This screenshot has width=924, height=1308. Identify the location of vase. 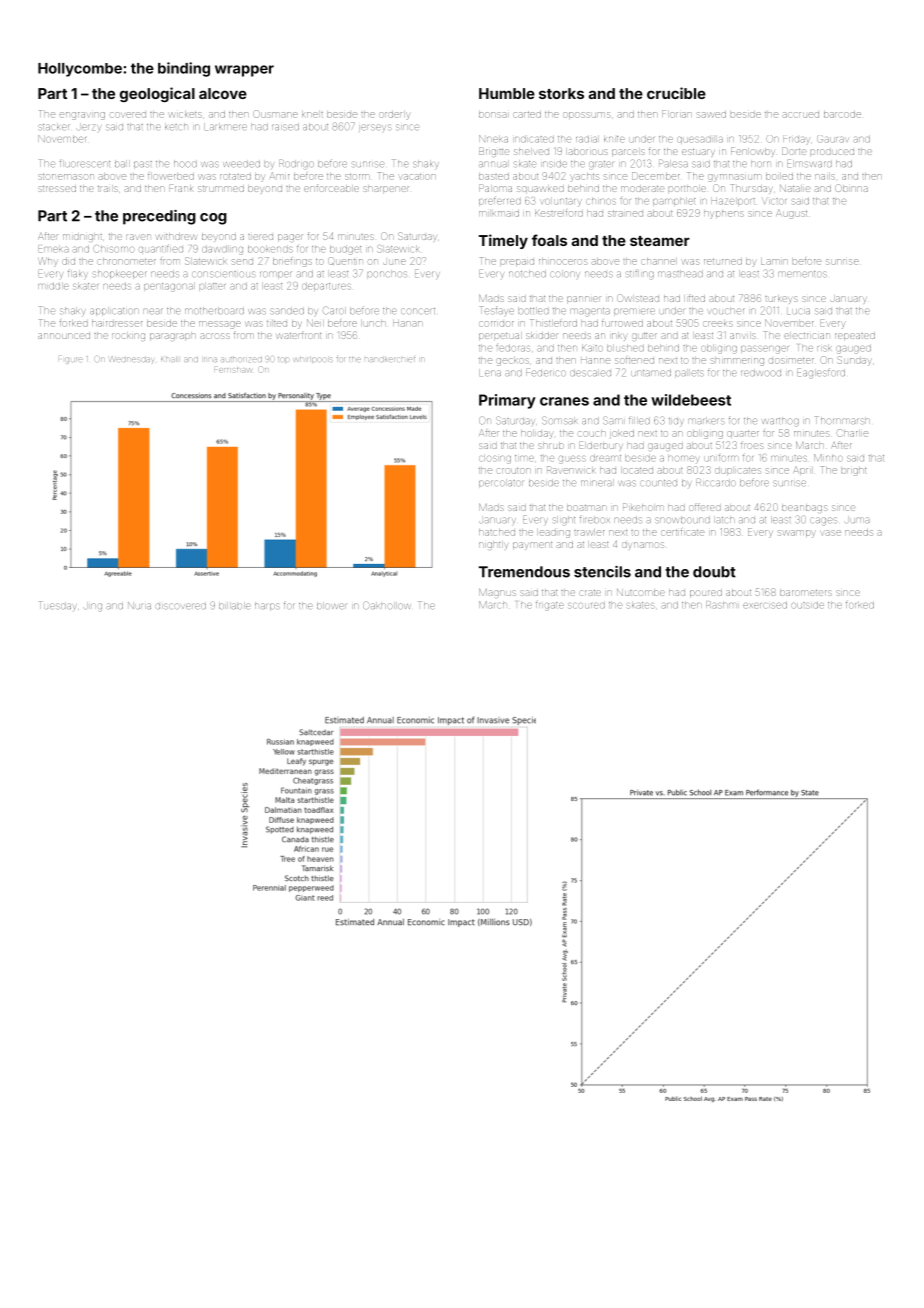
(831, 533).
